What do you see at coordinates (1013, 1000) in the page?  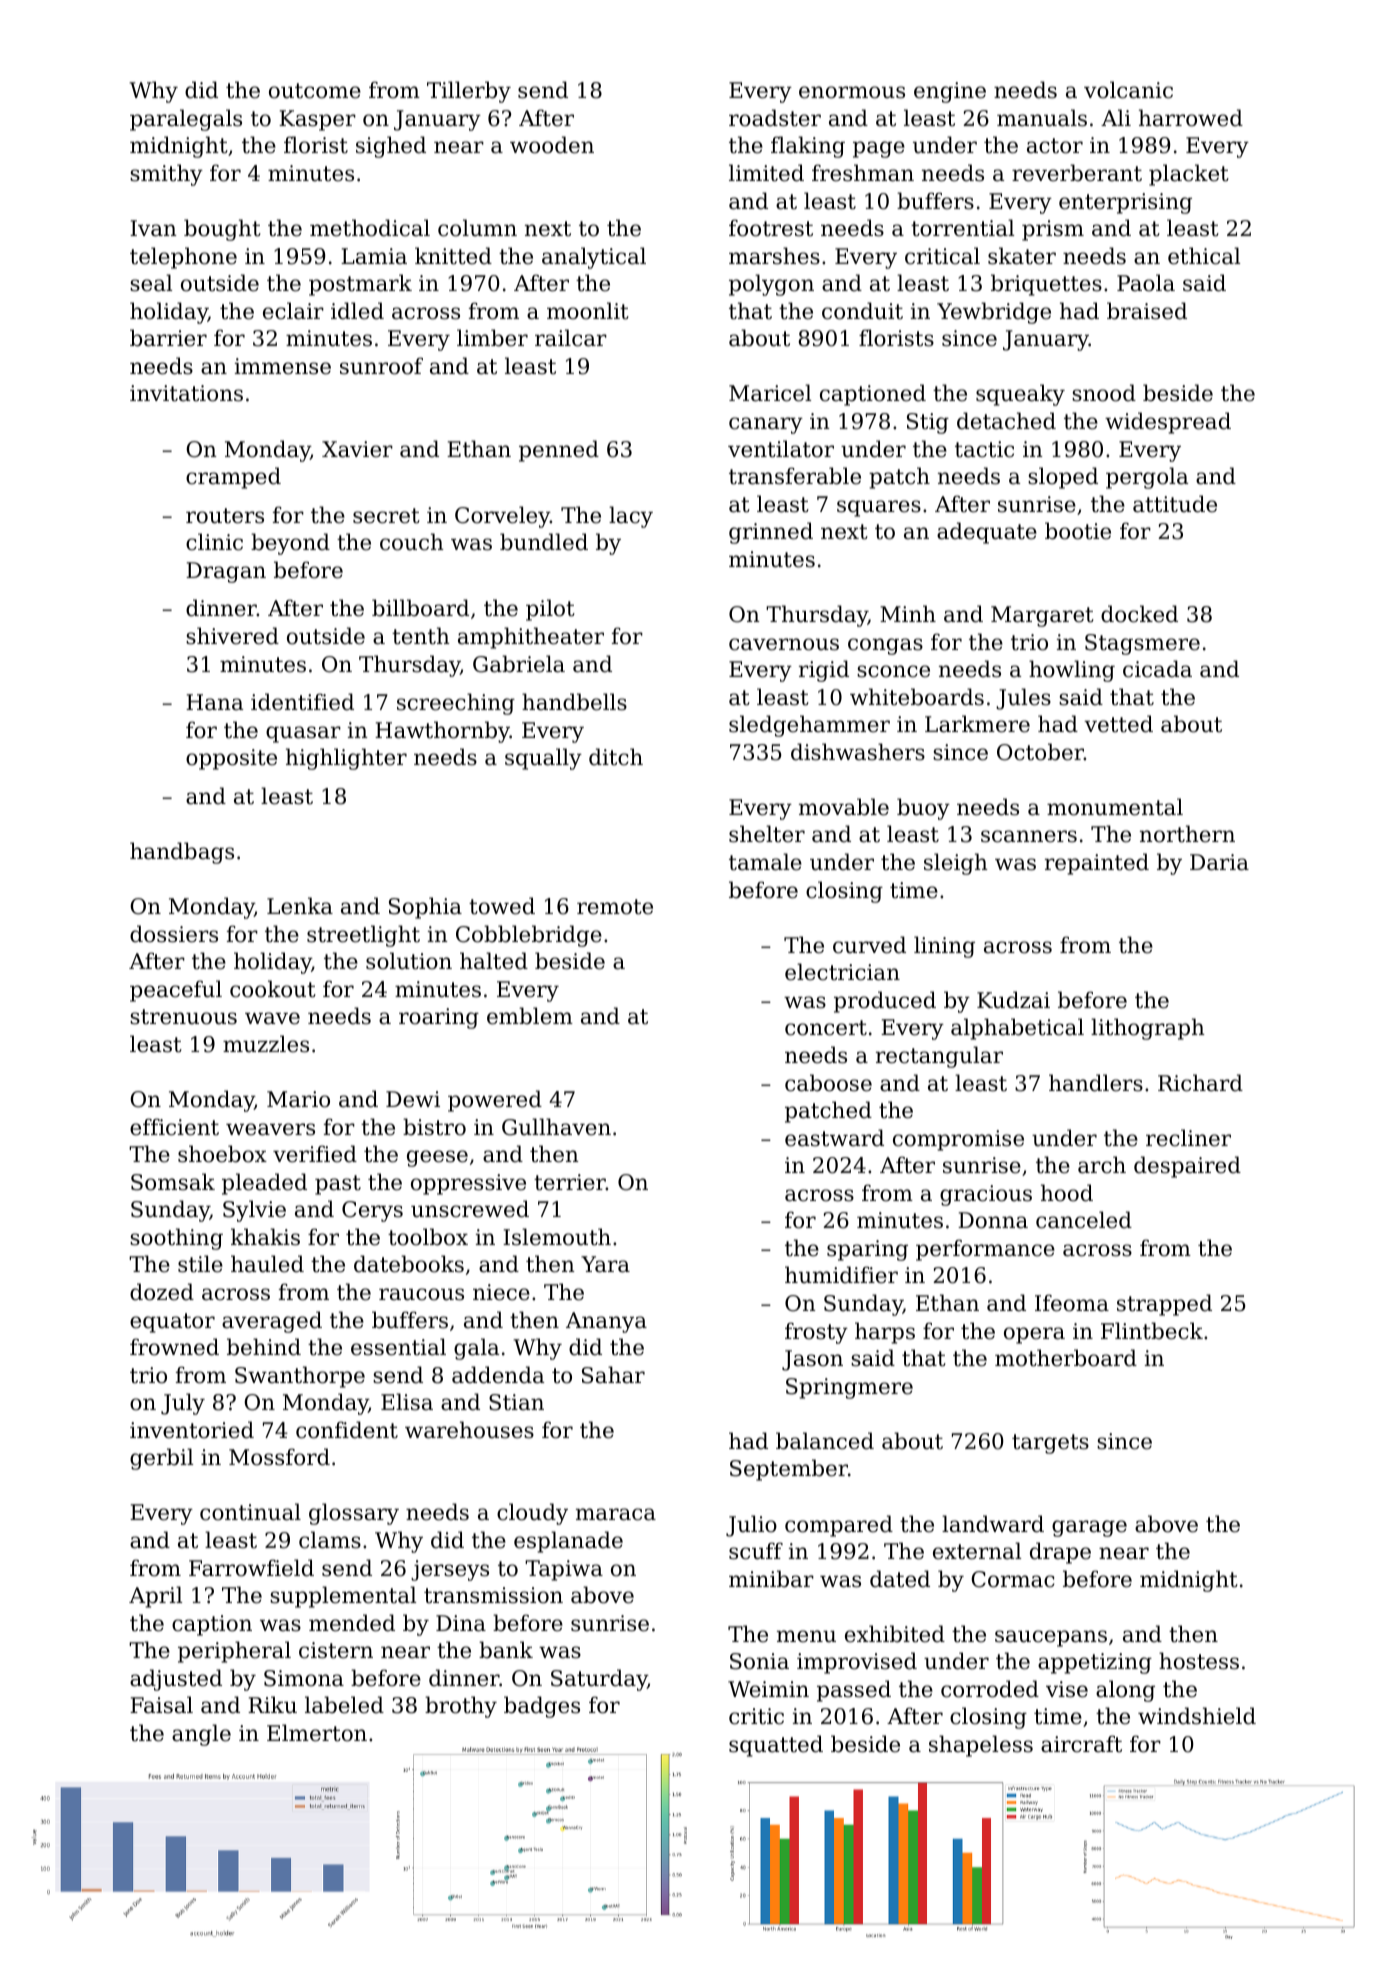 I see `Kudzai` at bounding box center [1013, 1000].
